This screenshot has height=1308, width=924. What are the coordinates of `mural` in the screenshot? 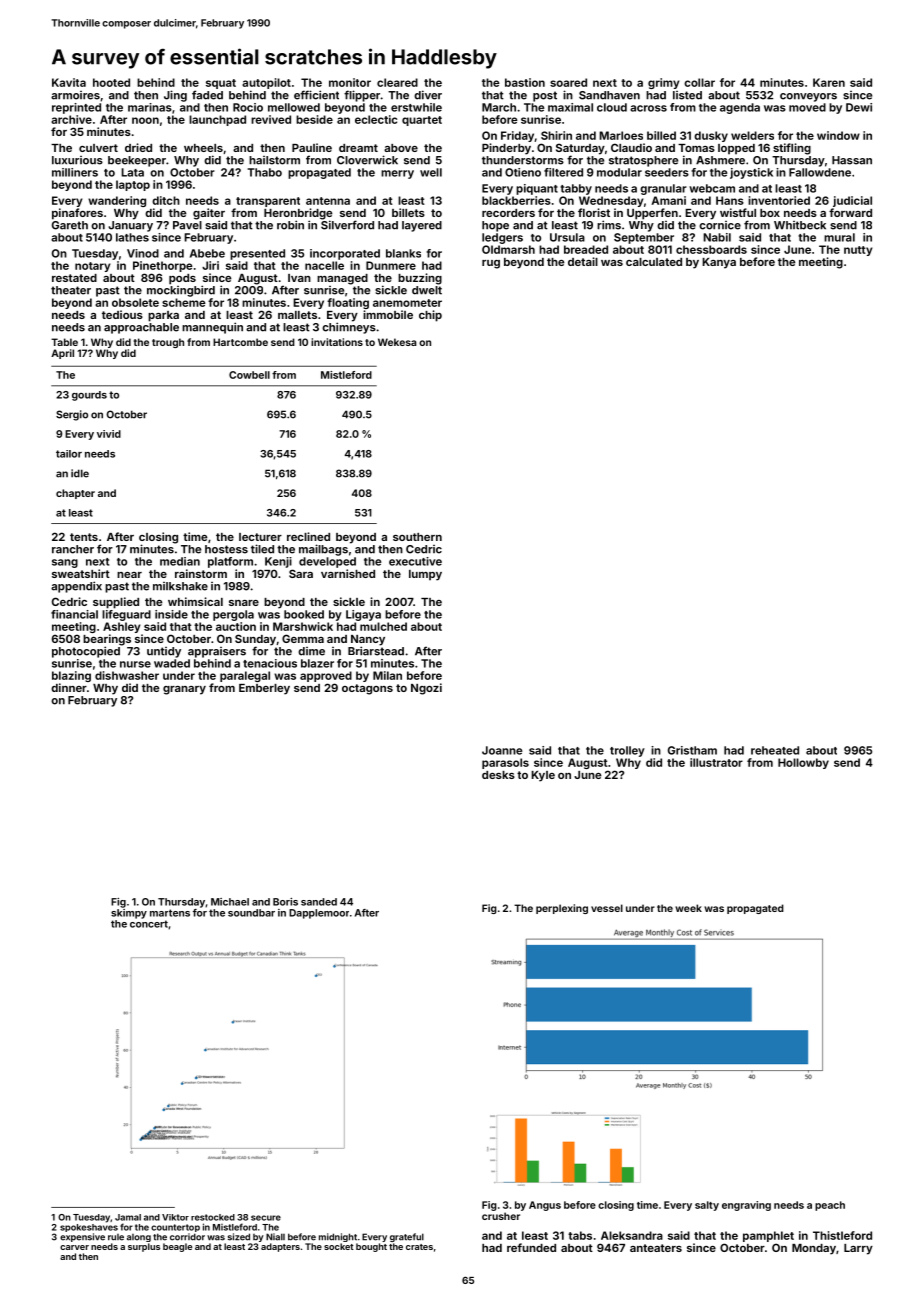 It's located at (839, 237).
